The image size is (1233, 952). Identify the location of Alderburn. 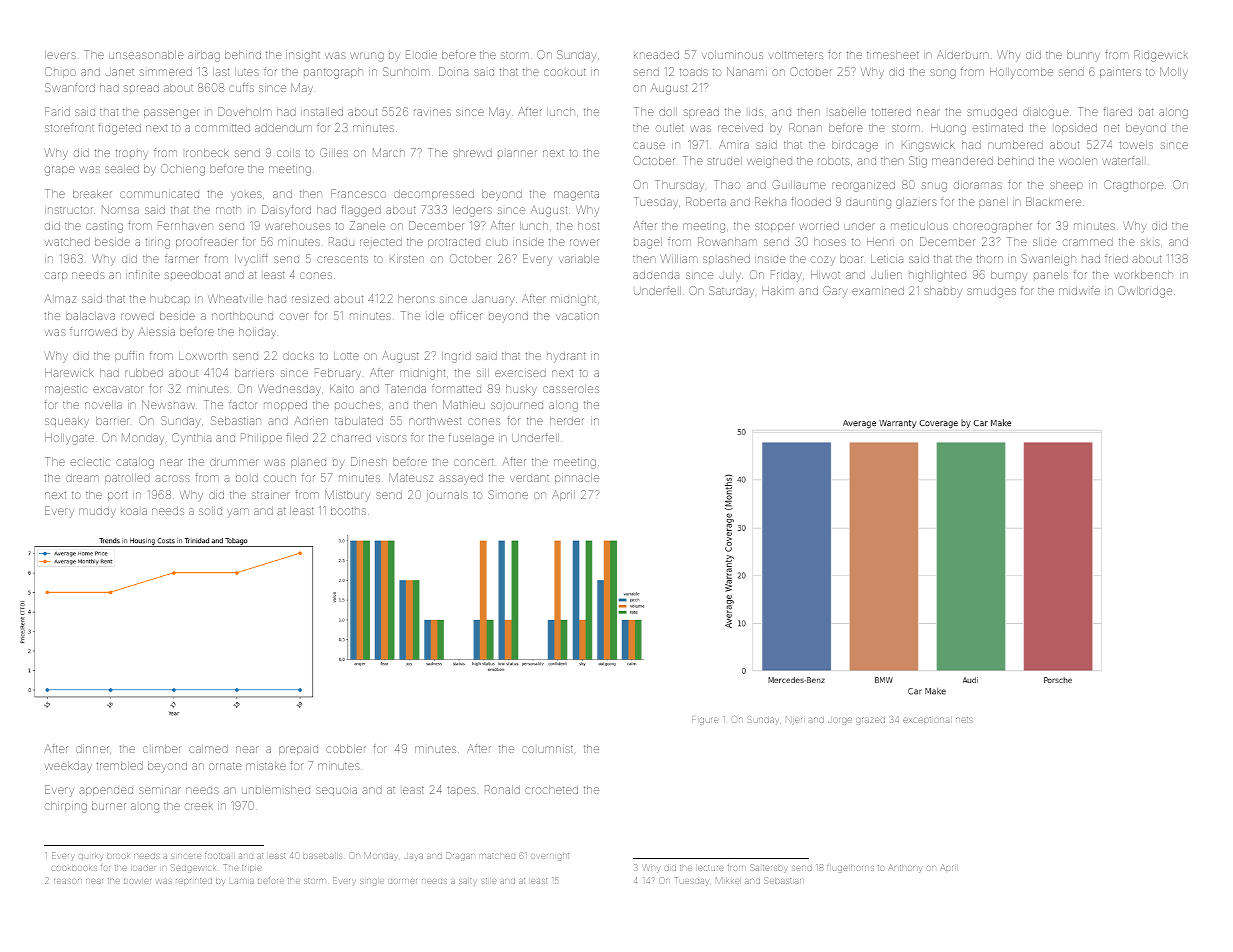
(963, 54).
